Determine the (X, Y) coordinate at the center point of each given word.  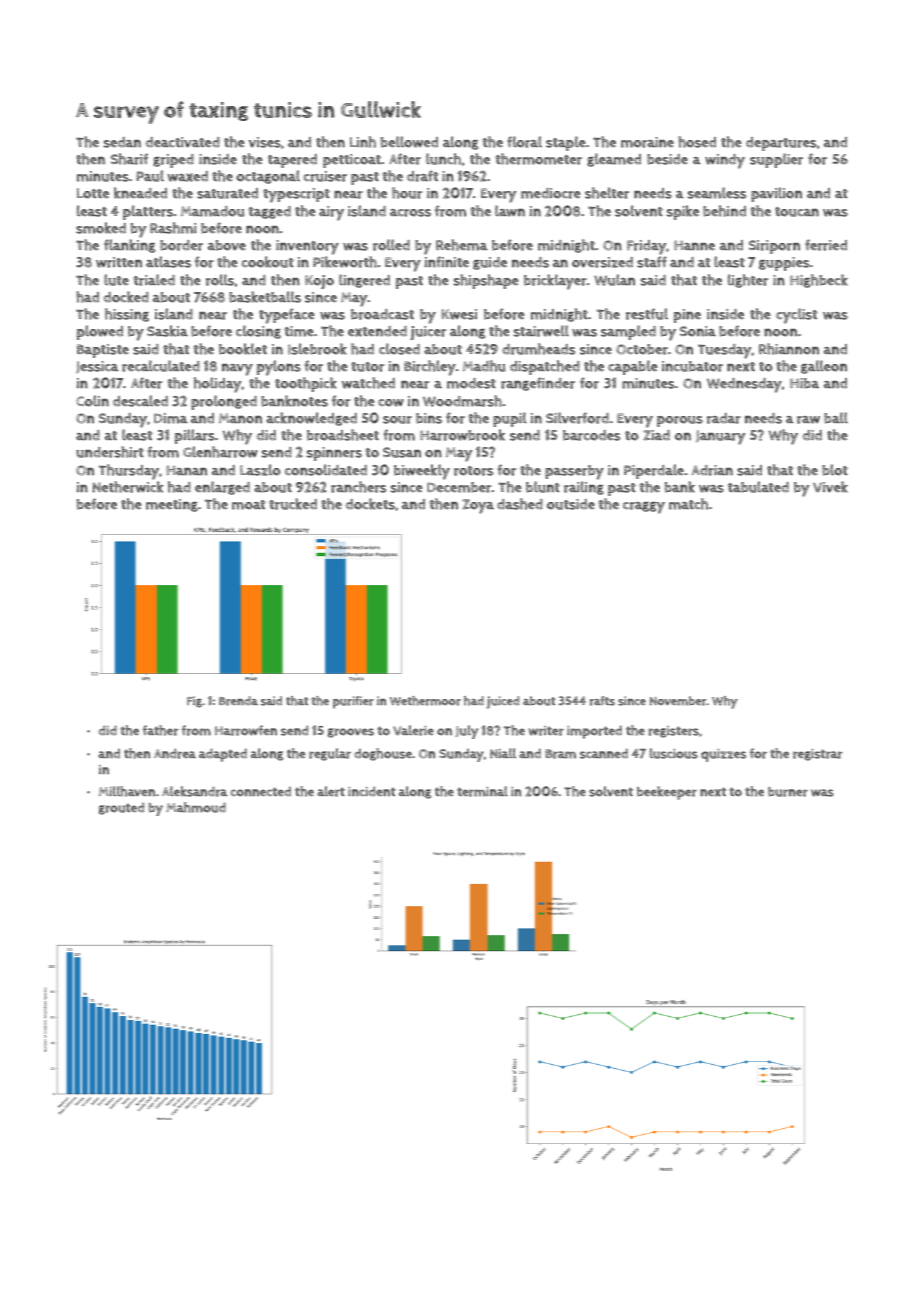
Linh (363, 142)
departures (781, 144)
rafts (602, 701)
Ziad (656, 435)
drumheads (538, 349)
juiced (503, 702)
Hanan (186, 470)
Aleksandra (194, 791)
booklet (243, 349)
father (161, 730)
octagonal (268, 177)
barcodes (591, 435)
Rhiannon (789, 349)
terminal (482, 791)
